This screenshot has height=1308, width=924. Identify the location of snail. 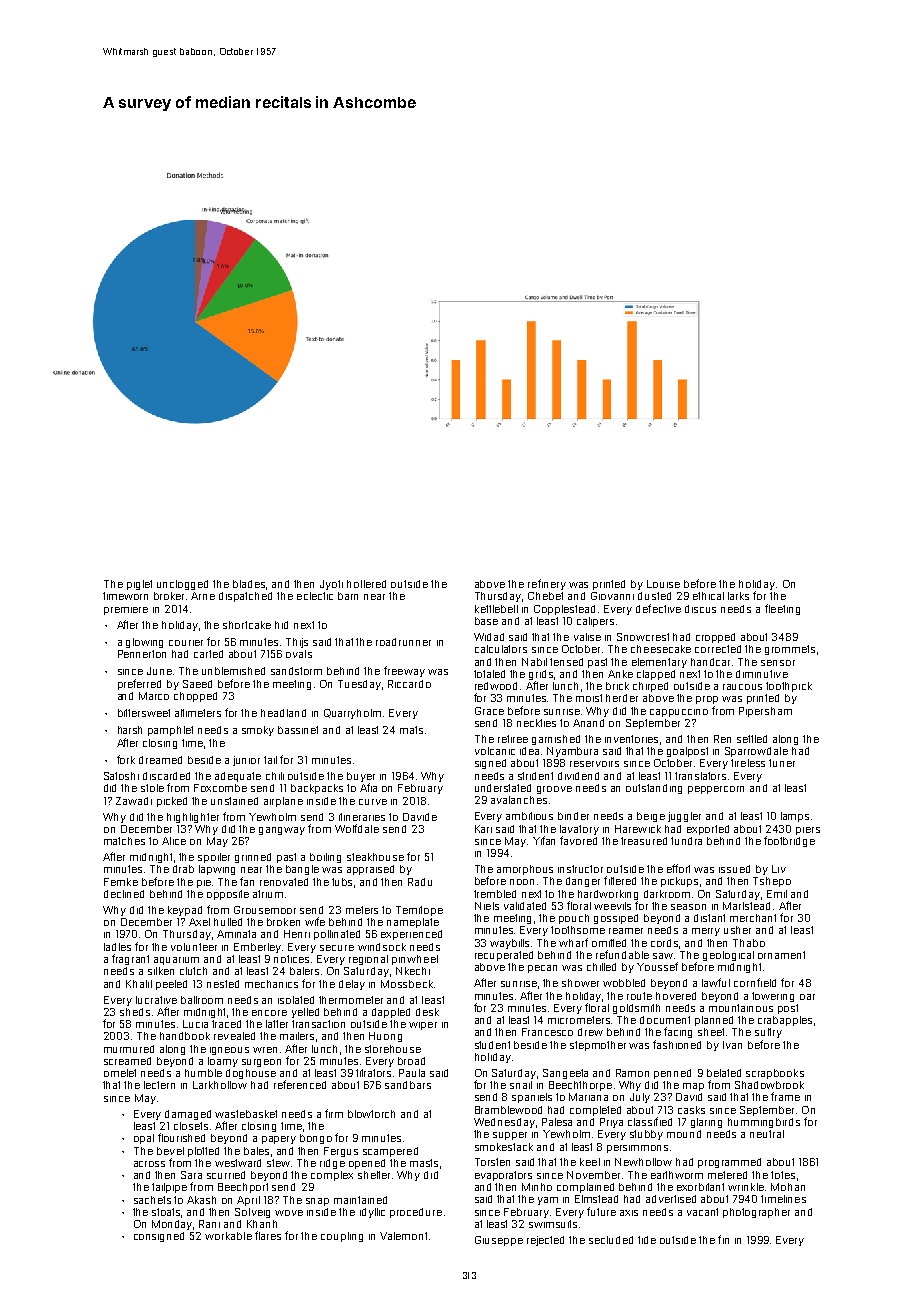
(521, 1085).
